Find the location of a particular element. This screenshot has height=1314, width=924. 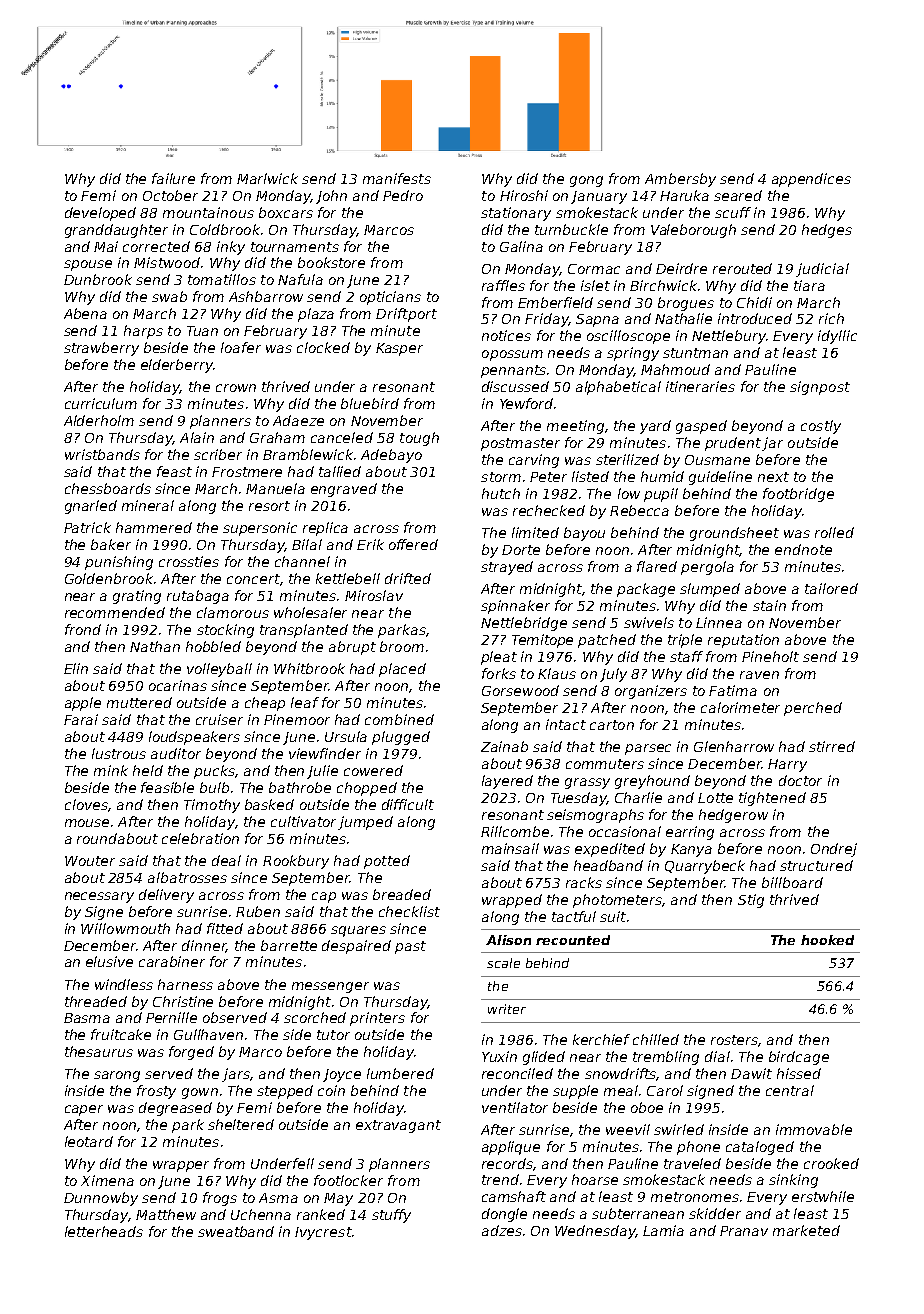

loafer is located at coordinates (241, 347).
